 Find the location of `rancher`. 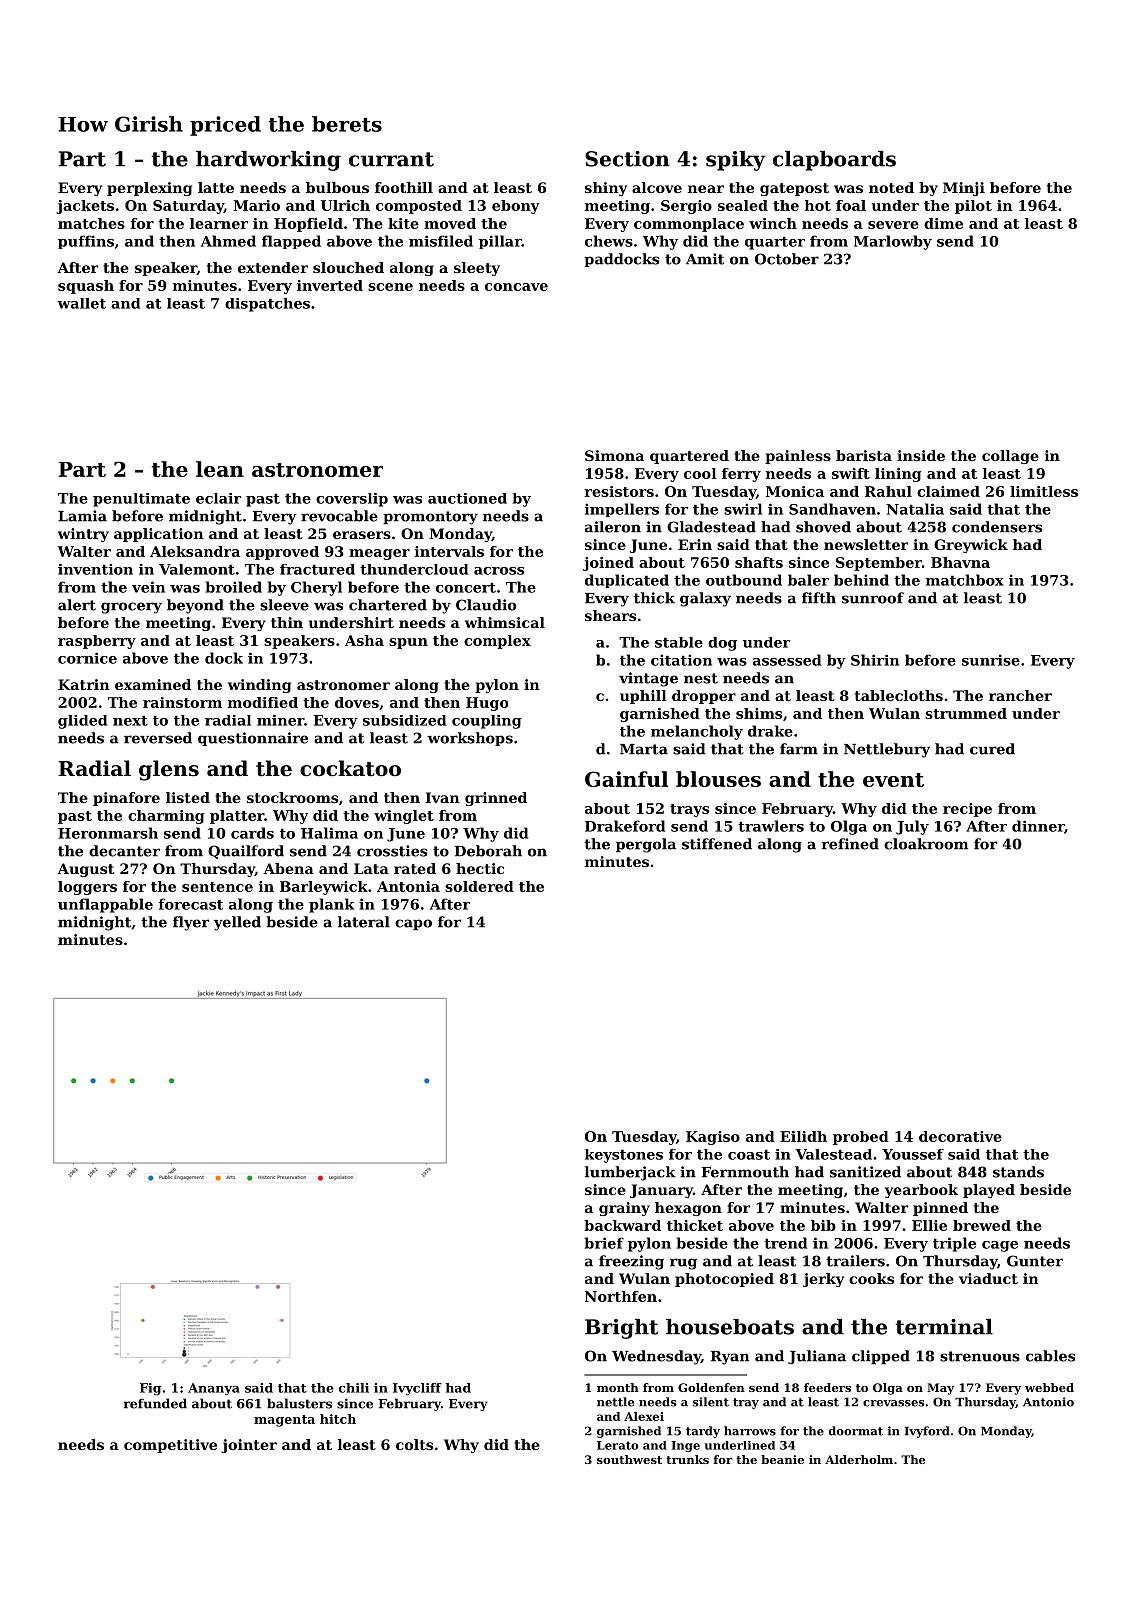

rancher is located at coordinates (1020, 695).
